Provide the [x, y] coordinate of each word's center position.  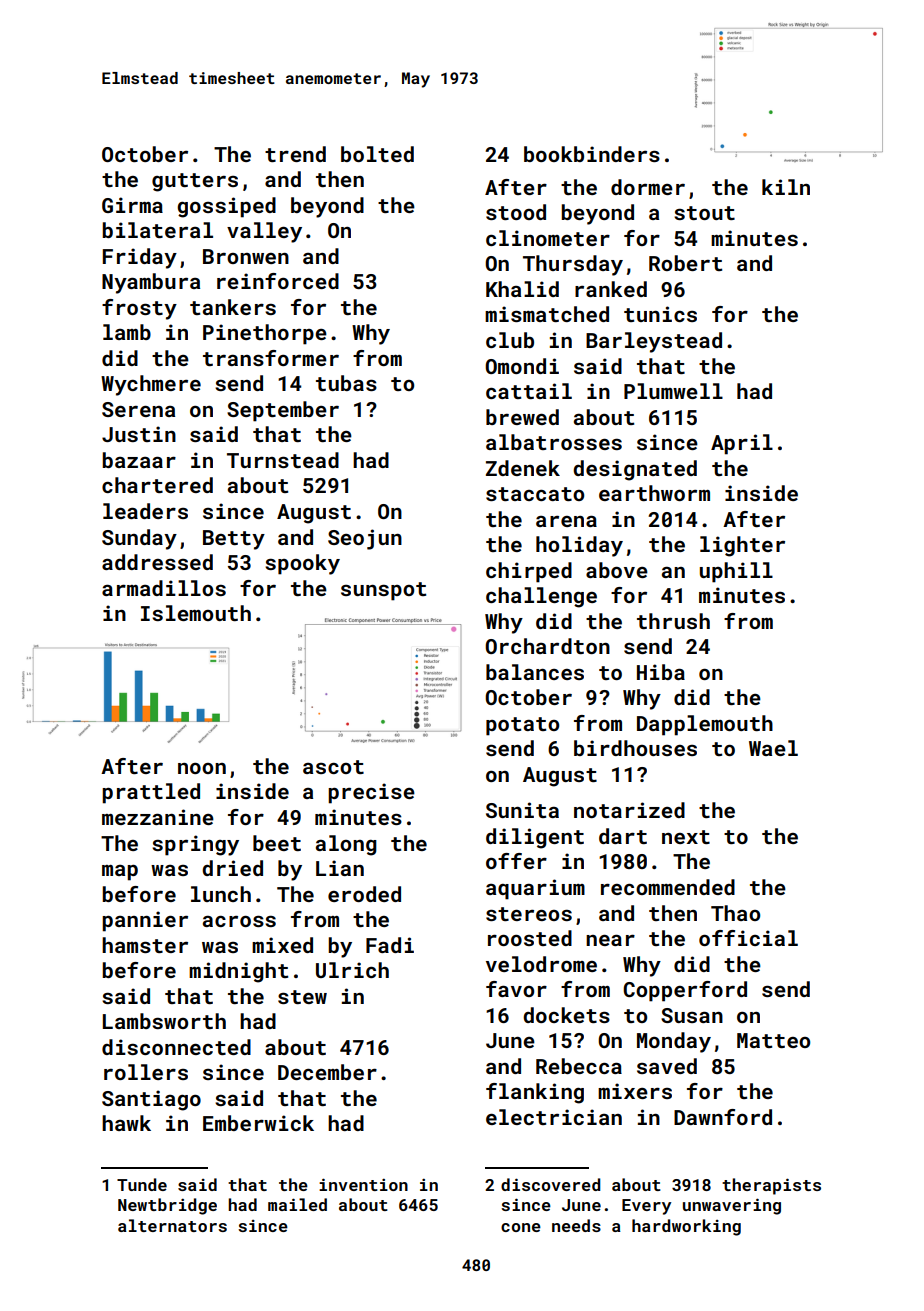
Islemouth [196, 613]
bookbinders [592, 154]
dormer [648, 187]
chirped [529, 572]
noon [202, 768]
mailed [297, 1204]
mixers [635, 1091]
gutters [195, 182]
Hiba [661, 672]
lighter [742, 546]
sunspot [383, 591]
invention [363, 1184]
